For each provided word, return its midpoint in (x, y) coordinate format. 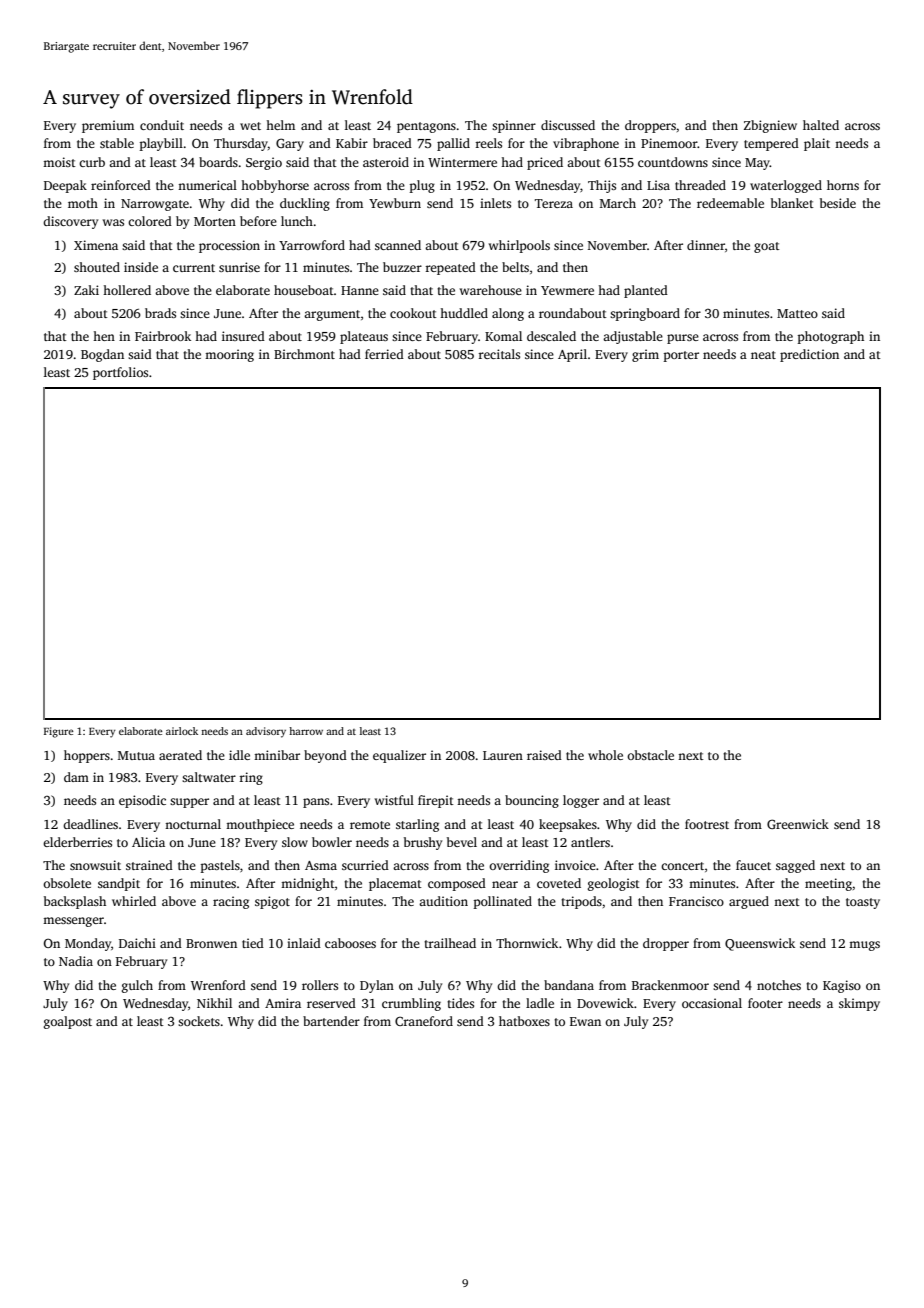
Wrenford (218, 985)
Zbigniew (770, 126)
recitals (499, 354)
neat (763, 355)
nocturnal (193, 824)
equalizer (399, 756)
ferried (384, 354)
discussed (568, 125)
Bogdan (102, 355)
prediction (809, 355)
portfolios (120, 373)
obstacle (650, 755)
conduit (162, 125)
